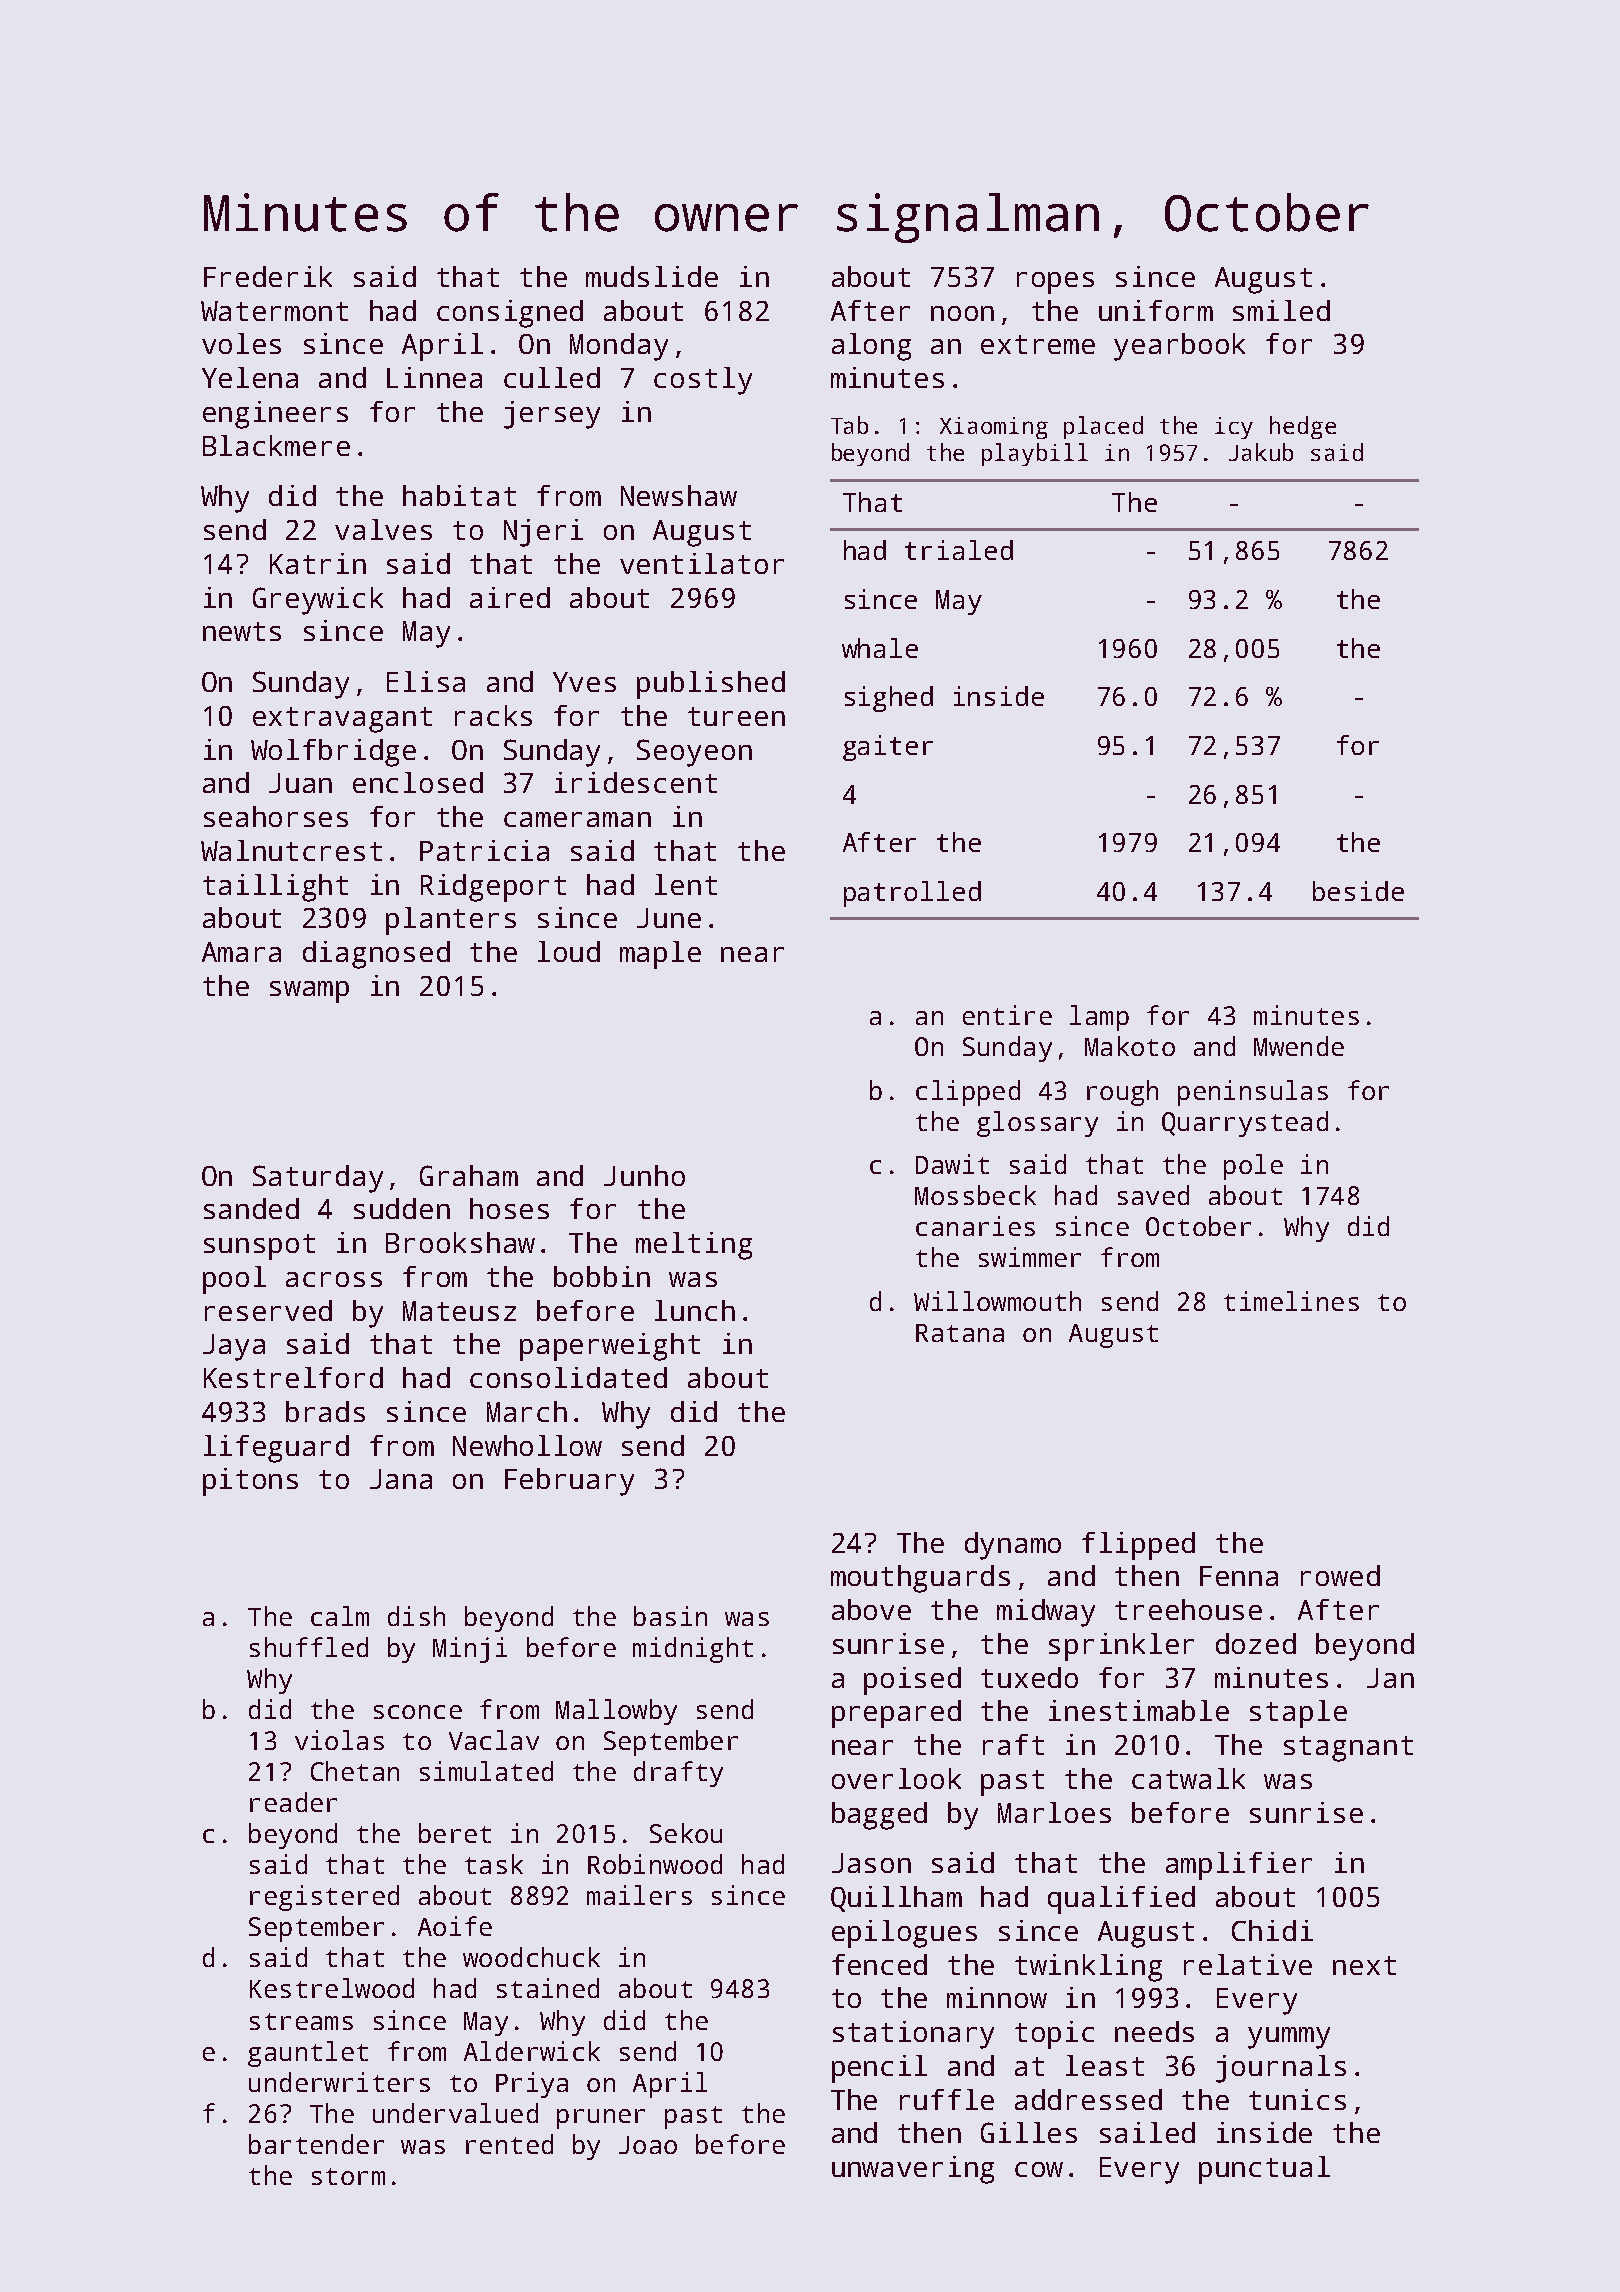 Image resolution: width=1620 pixels, height=2292 pixels. Describe the element at coordinates (1234, 428) in the page. I see `icy` at that location.
